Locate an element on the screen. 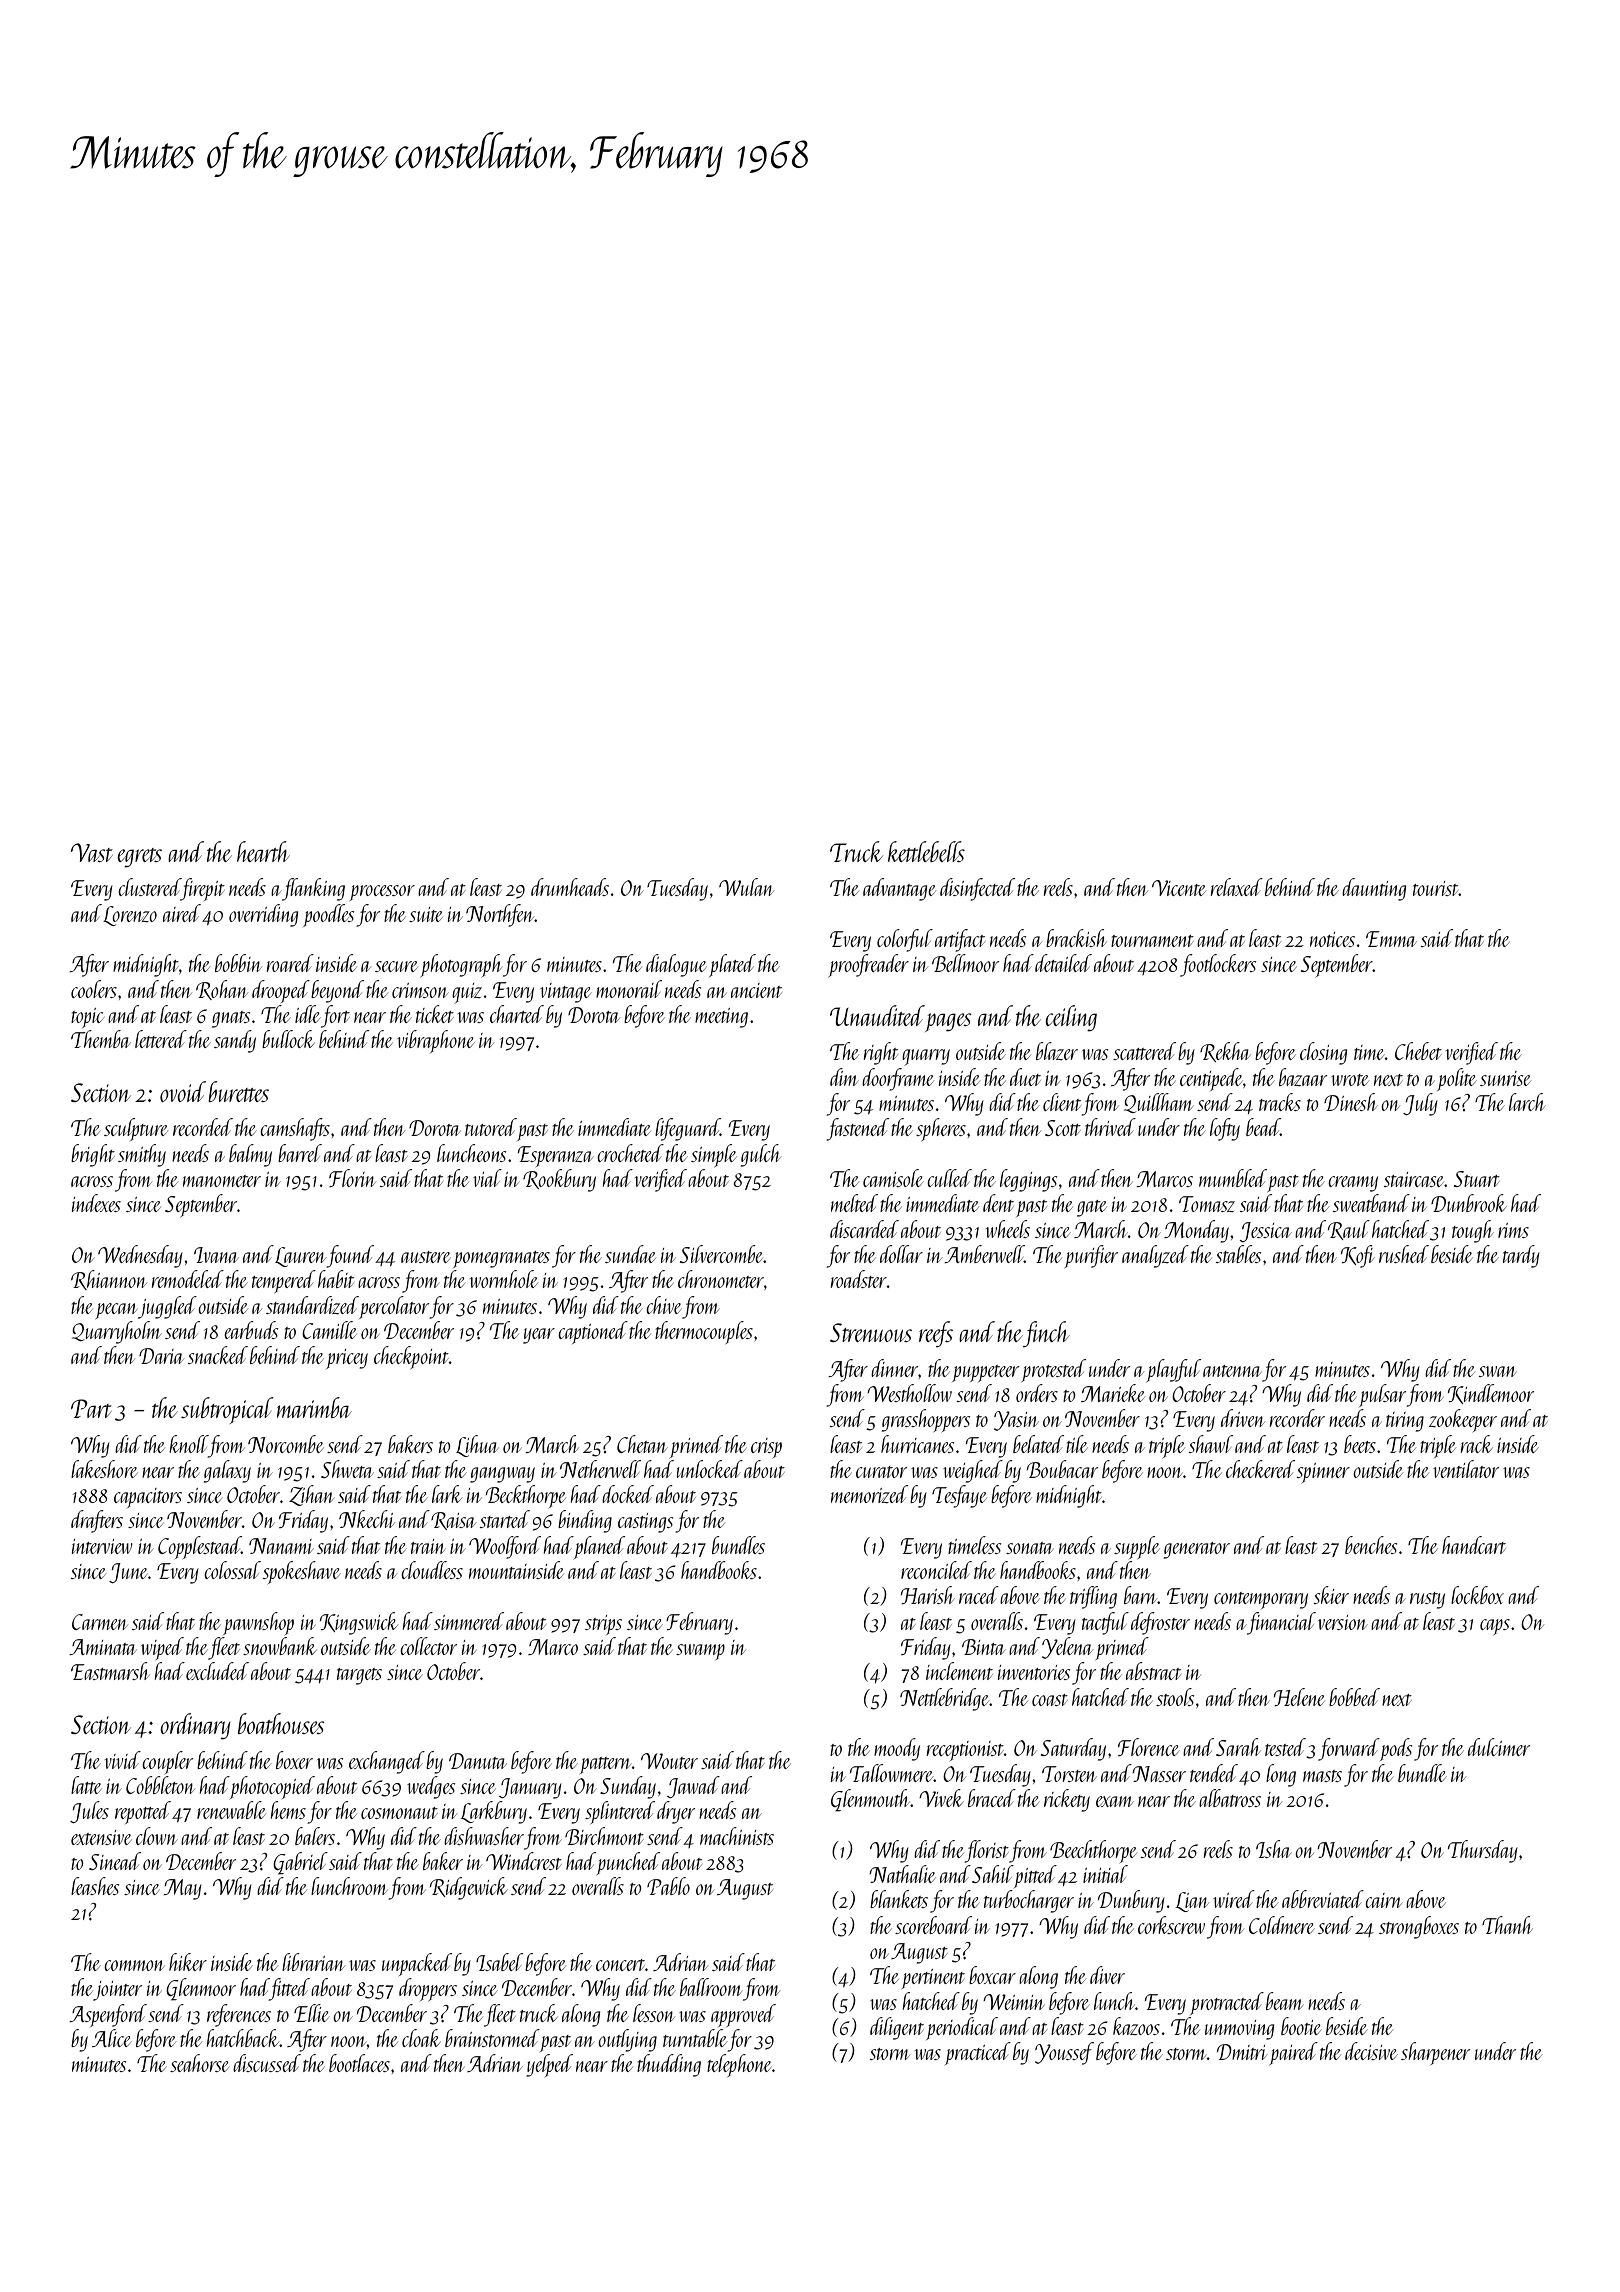 This screenshot has width=1620, height=2292. June is located at coordinates (128, 1573).
